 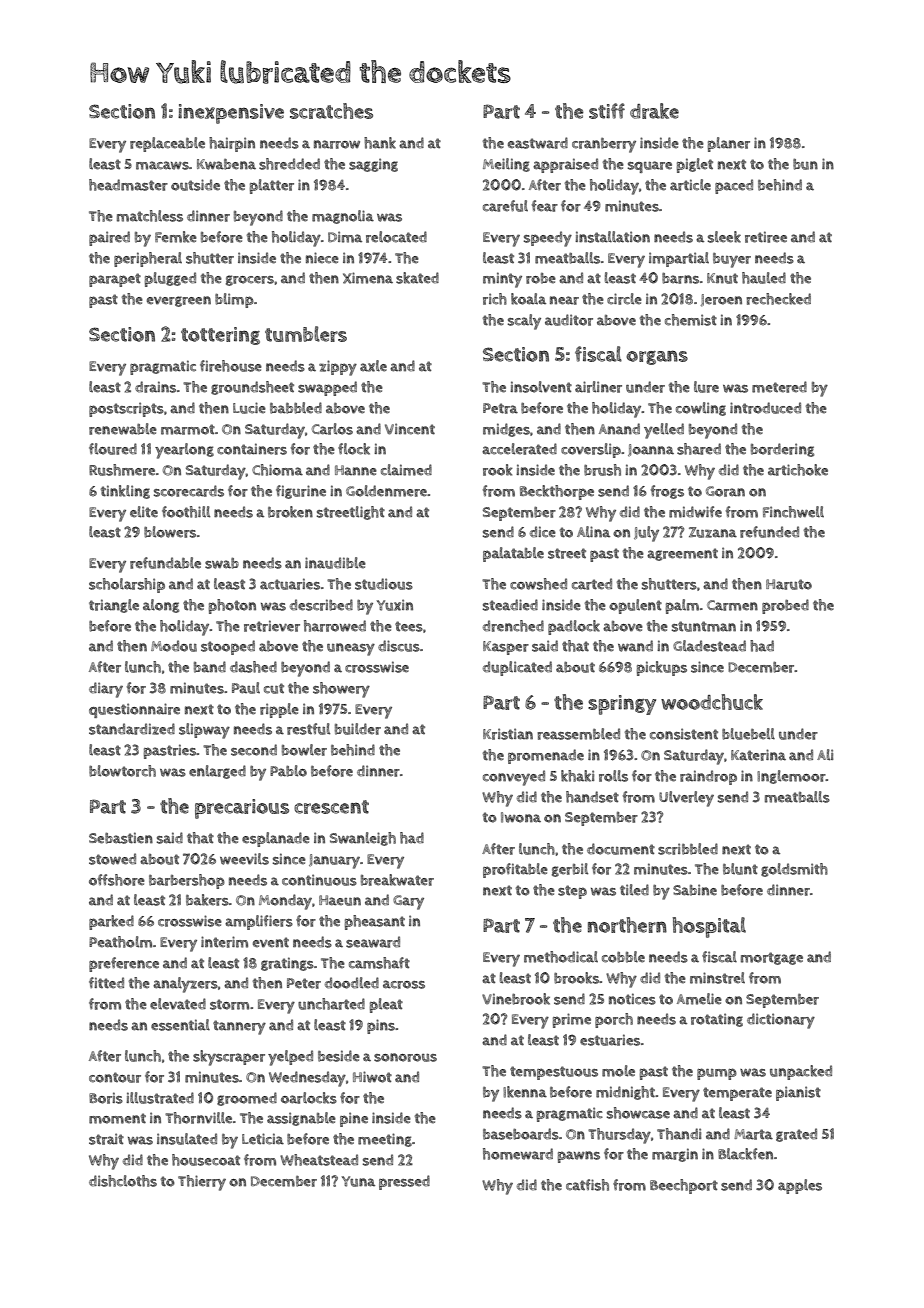 What do you see at coordinates (525, 1092) in the page?
I see `Ikenna` at bounding box center [525, 1092].
